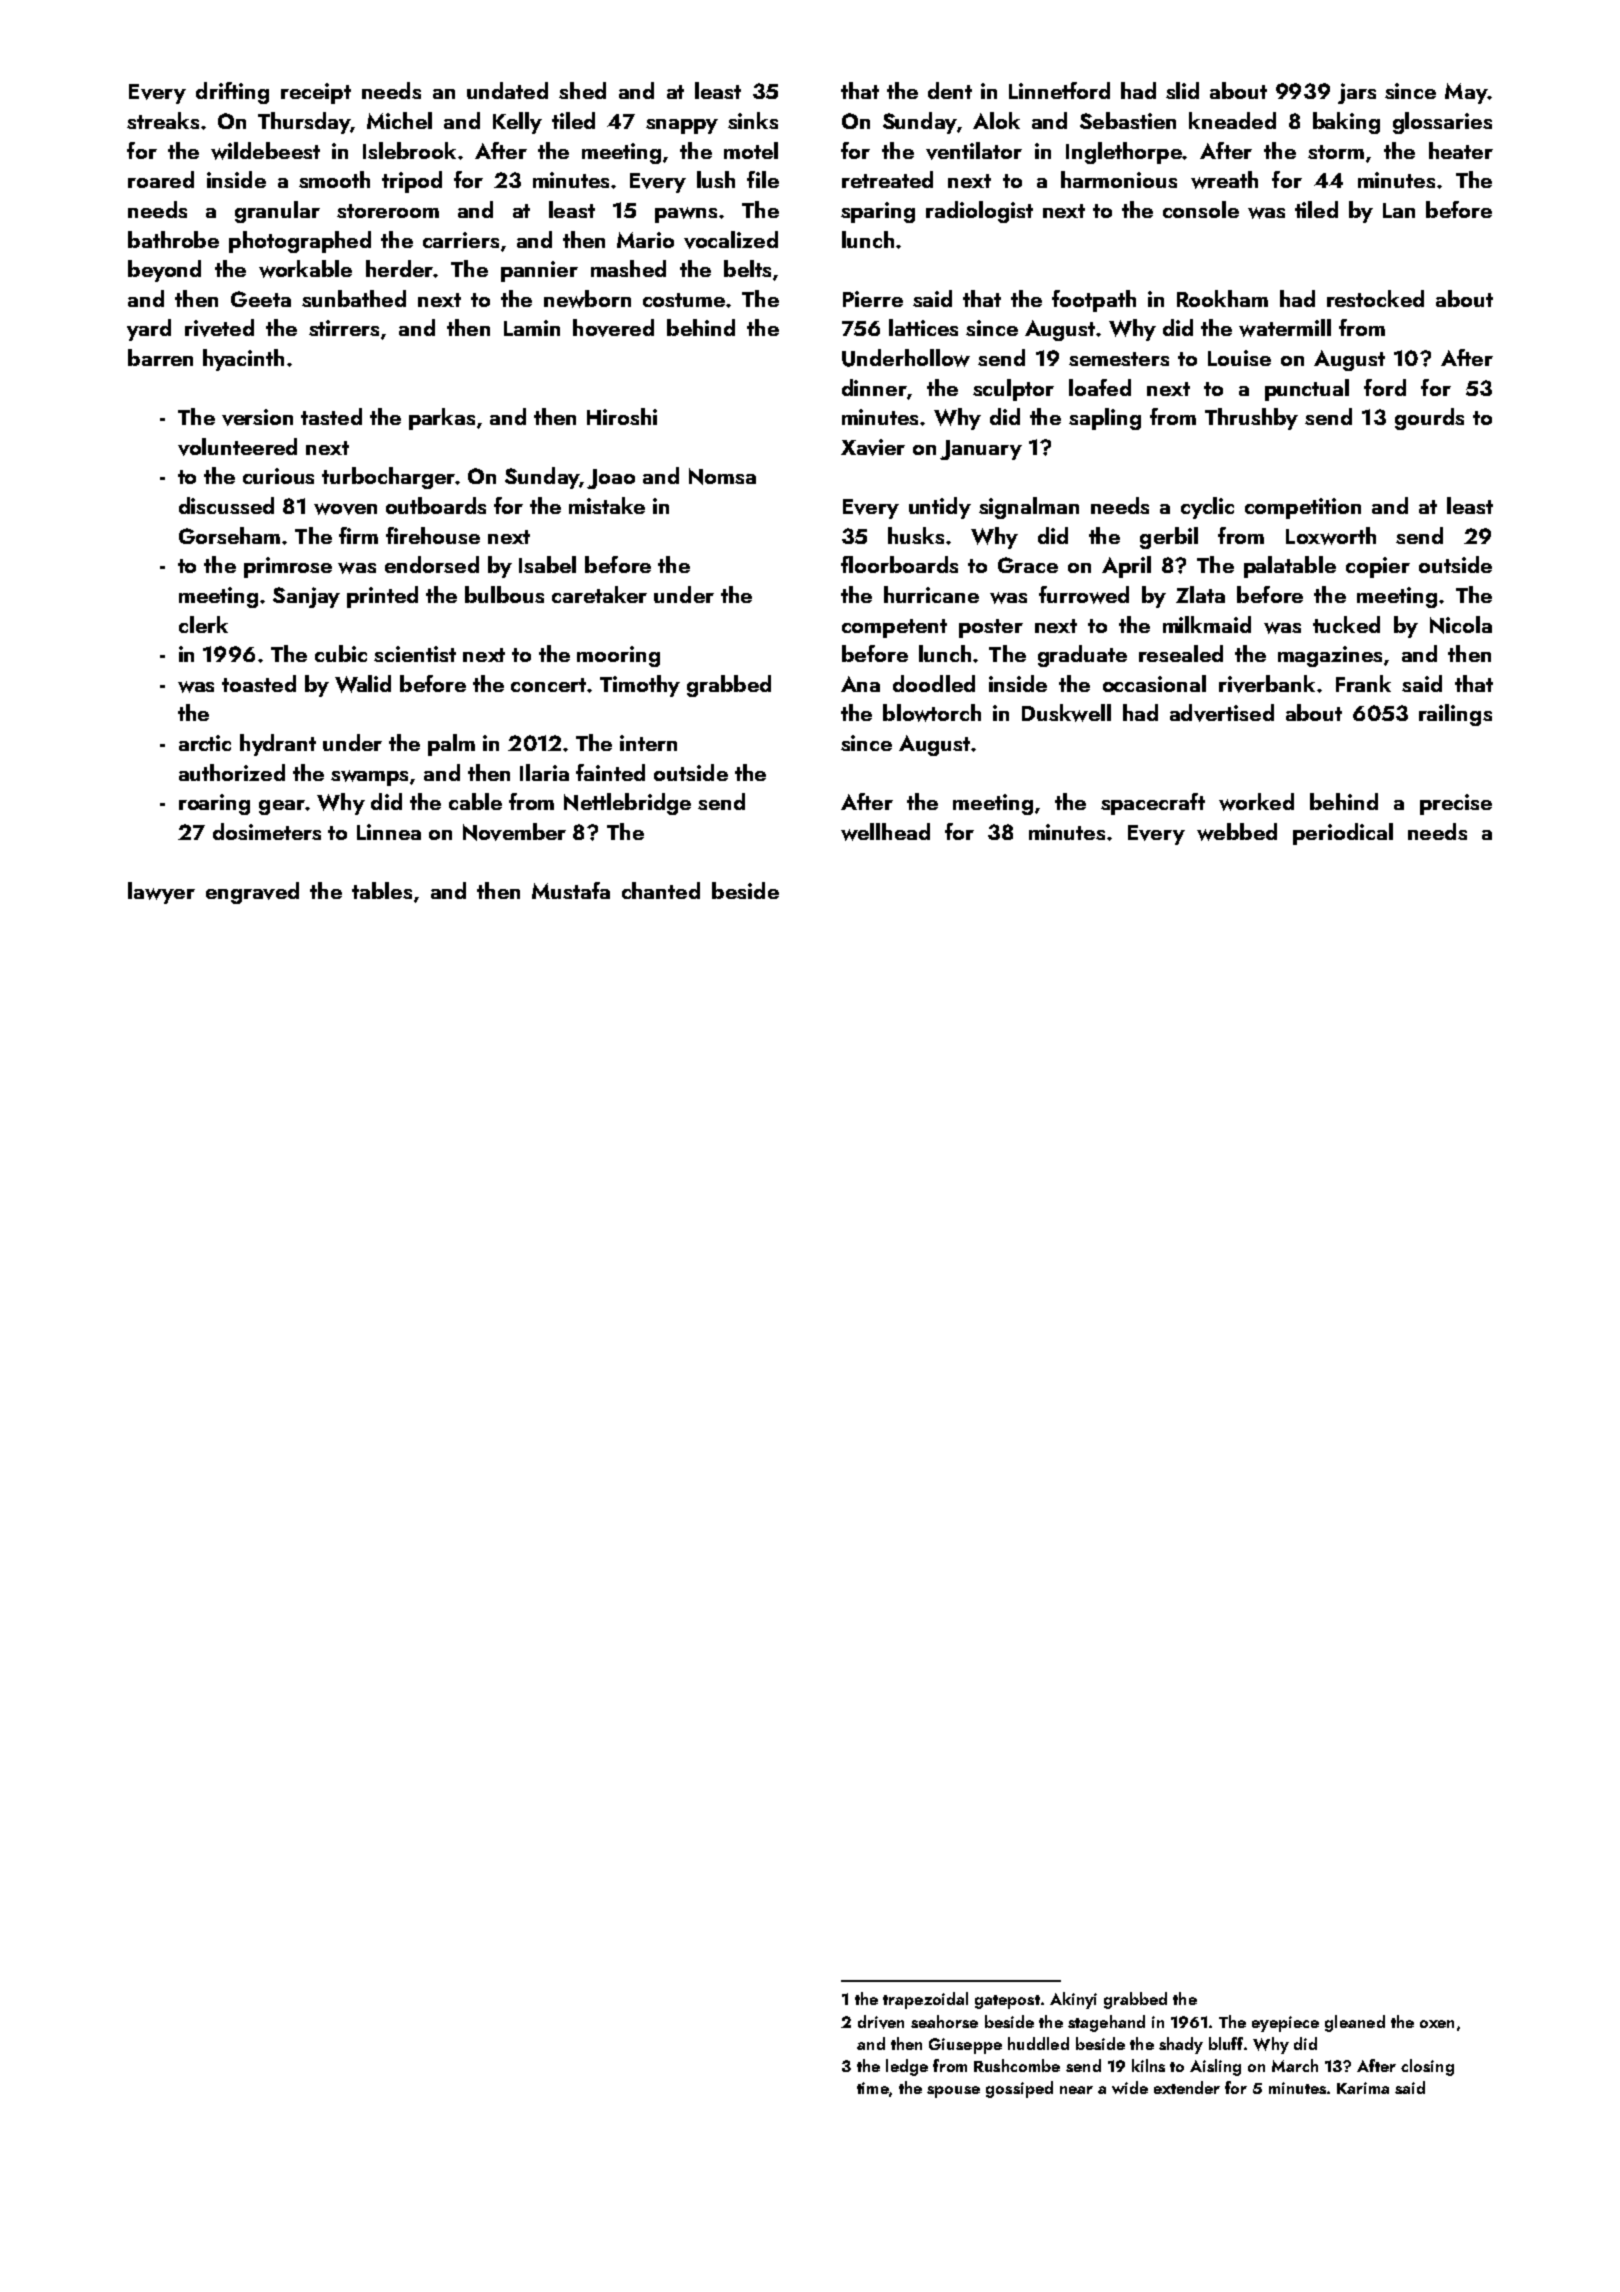  Describe the element at coordinates (873, 2088) in the image. I see `time` at that location.
